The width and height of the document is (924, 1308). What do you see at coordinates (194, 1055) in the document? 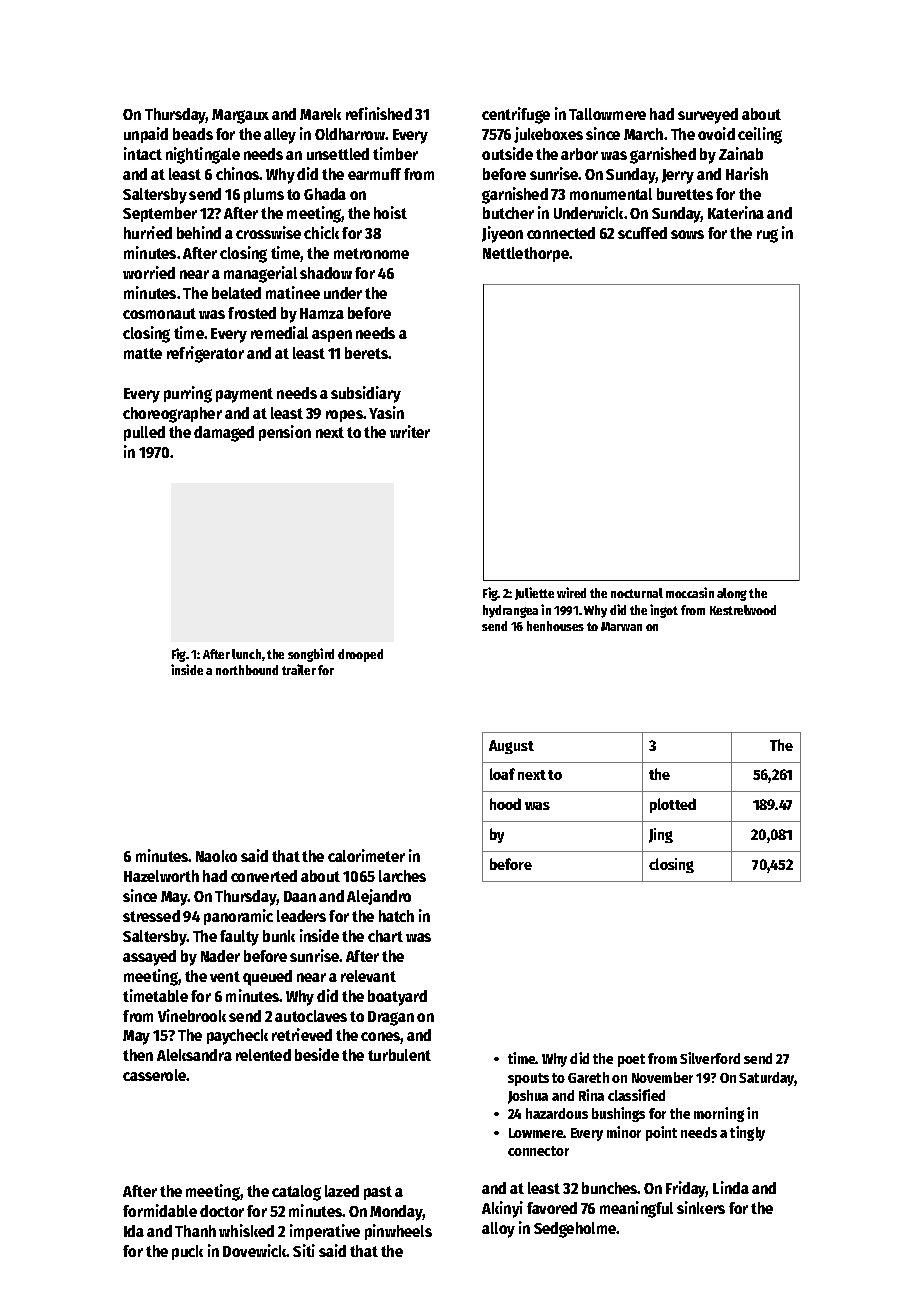
I see `Aleksandra` at bounding box center [194, 1055].
